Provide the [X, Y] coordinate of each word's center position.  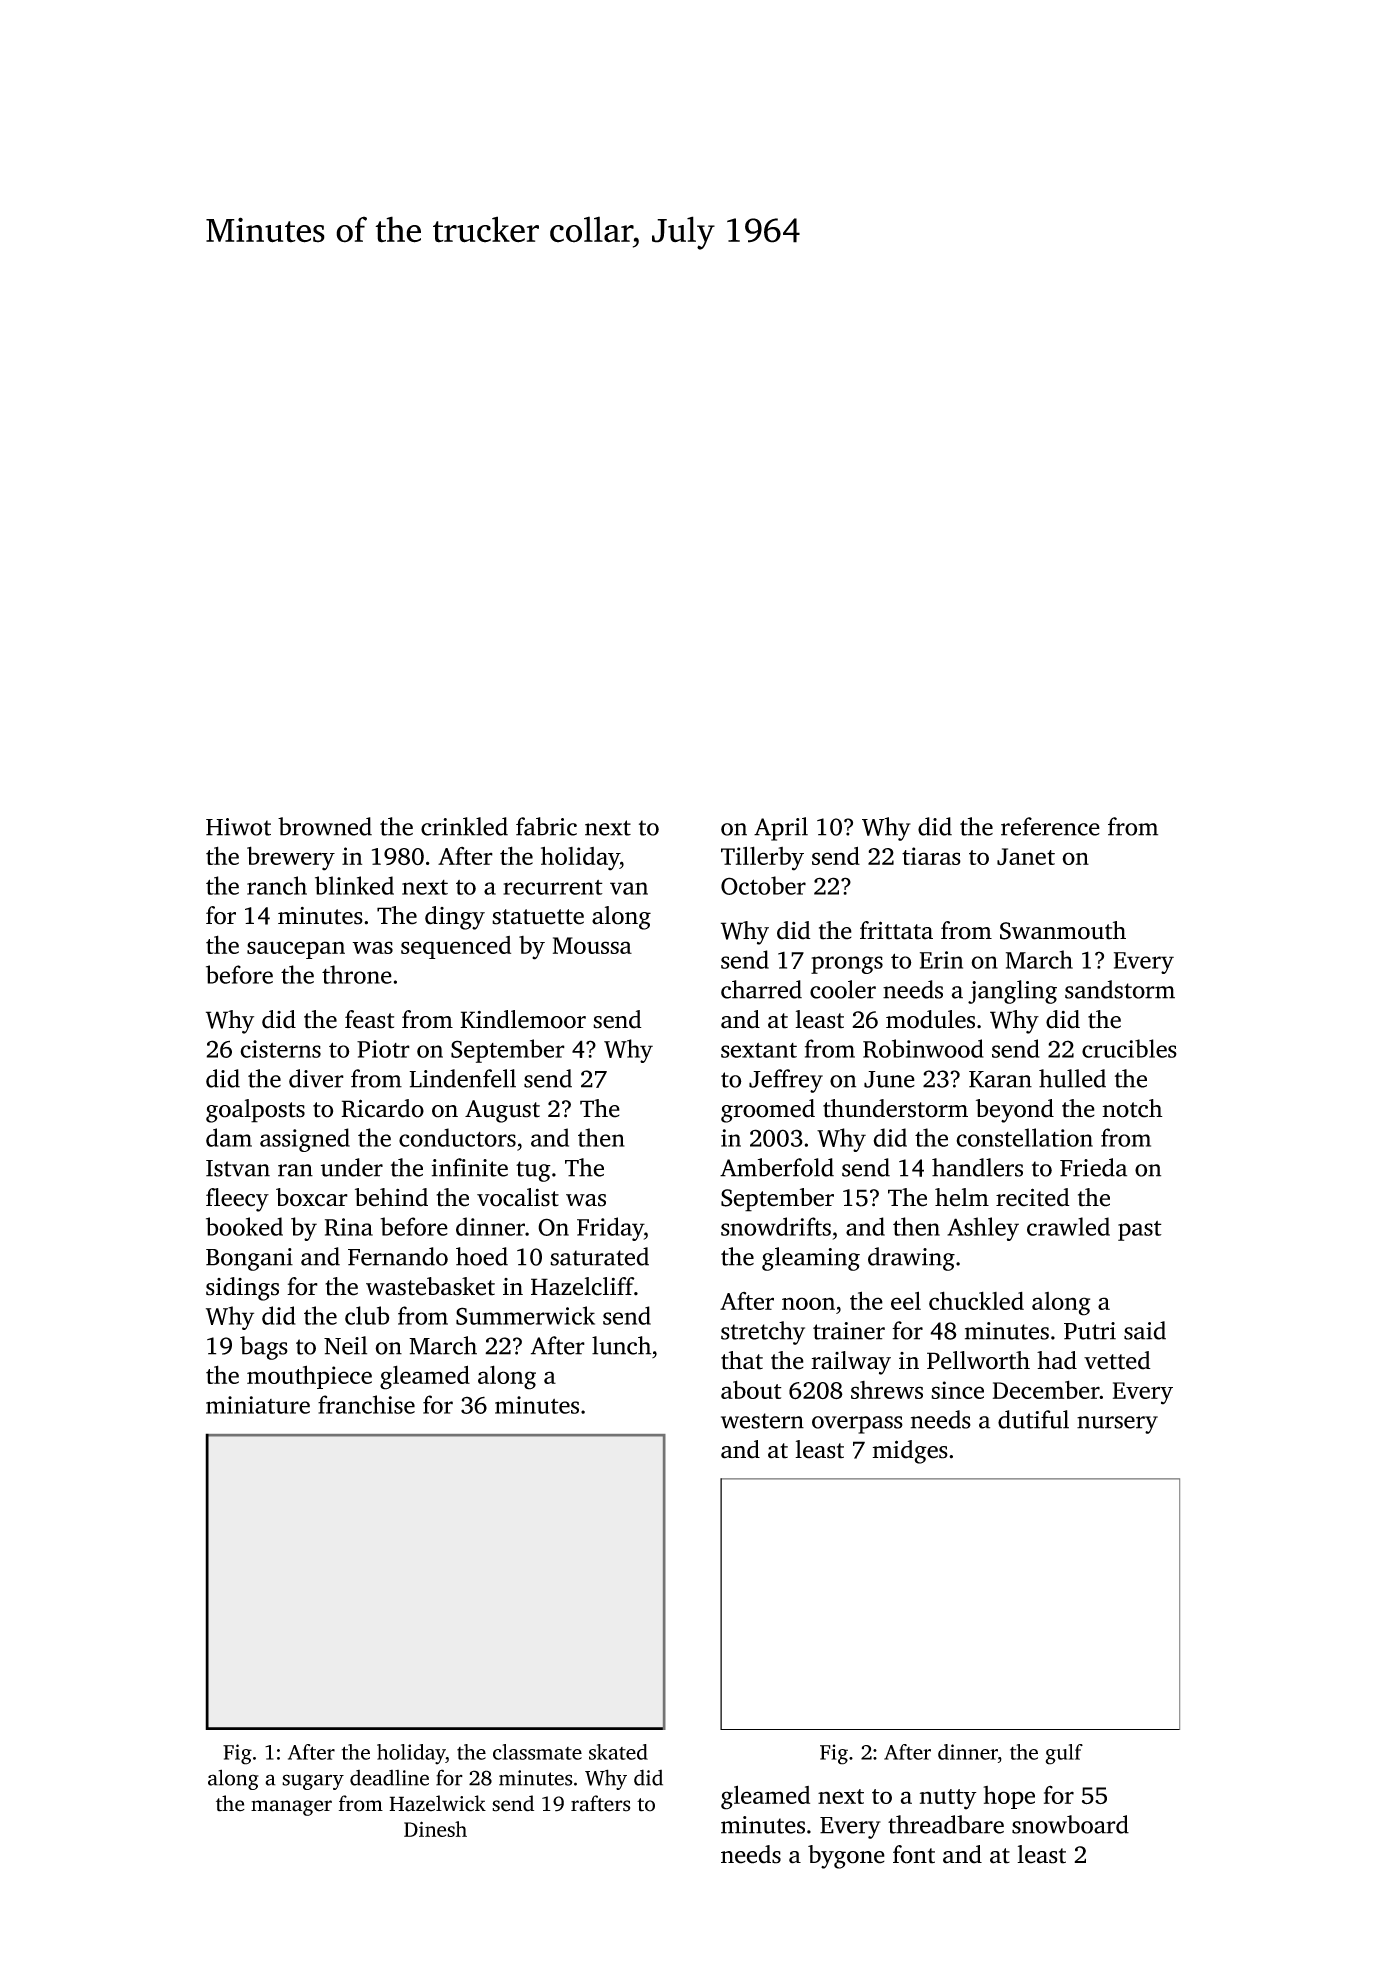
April [781, 829]
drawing [911, 1259]
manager [291, 1808]
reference [1050, 826]
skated [618, 1752]
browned [325, 826]
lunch [621, 1345]
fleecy [237, 1200]
